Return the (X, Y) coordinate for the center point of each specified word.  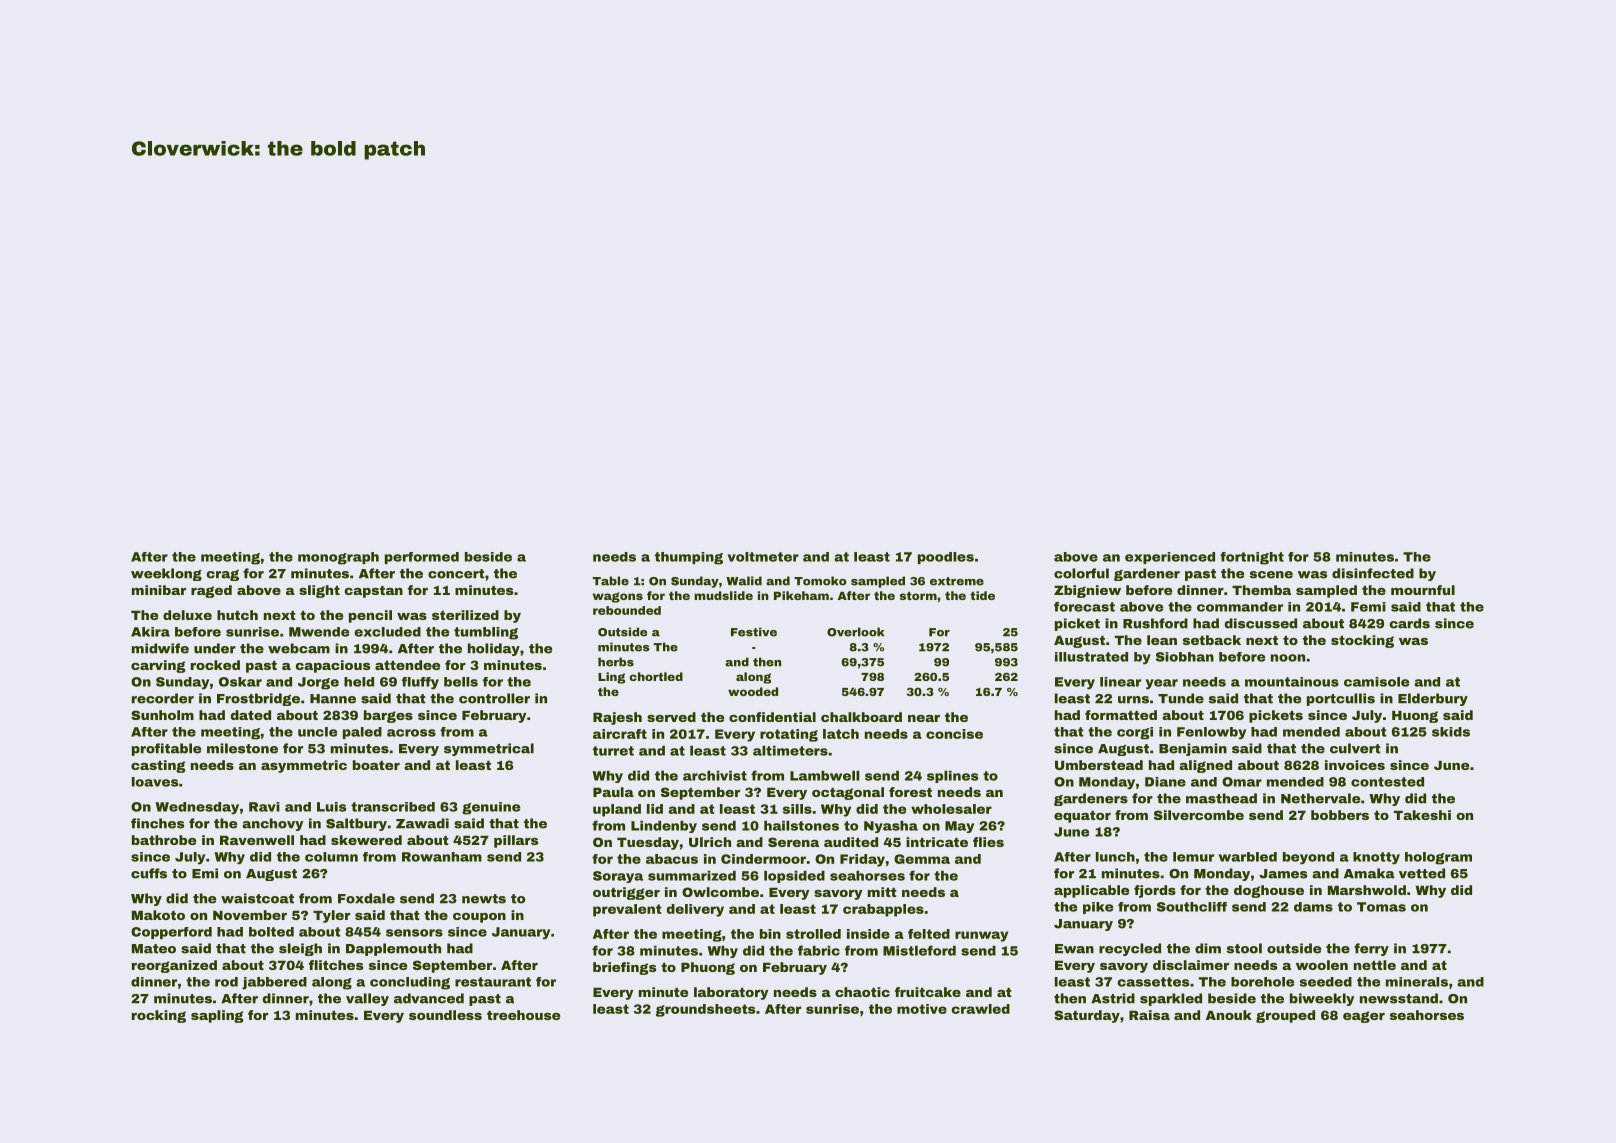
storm (918, 596)
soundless (445, 1015)
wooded (753, 691)
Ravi (264, 807)
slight (319, 591)
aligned (1205, 766)
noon (1288, 658)
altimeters (790, 750)
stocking (1362, 641)
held (359, 682)
